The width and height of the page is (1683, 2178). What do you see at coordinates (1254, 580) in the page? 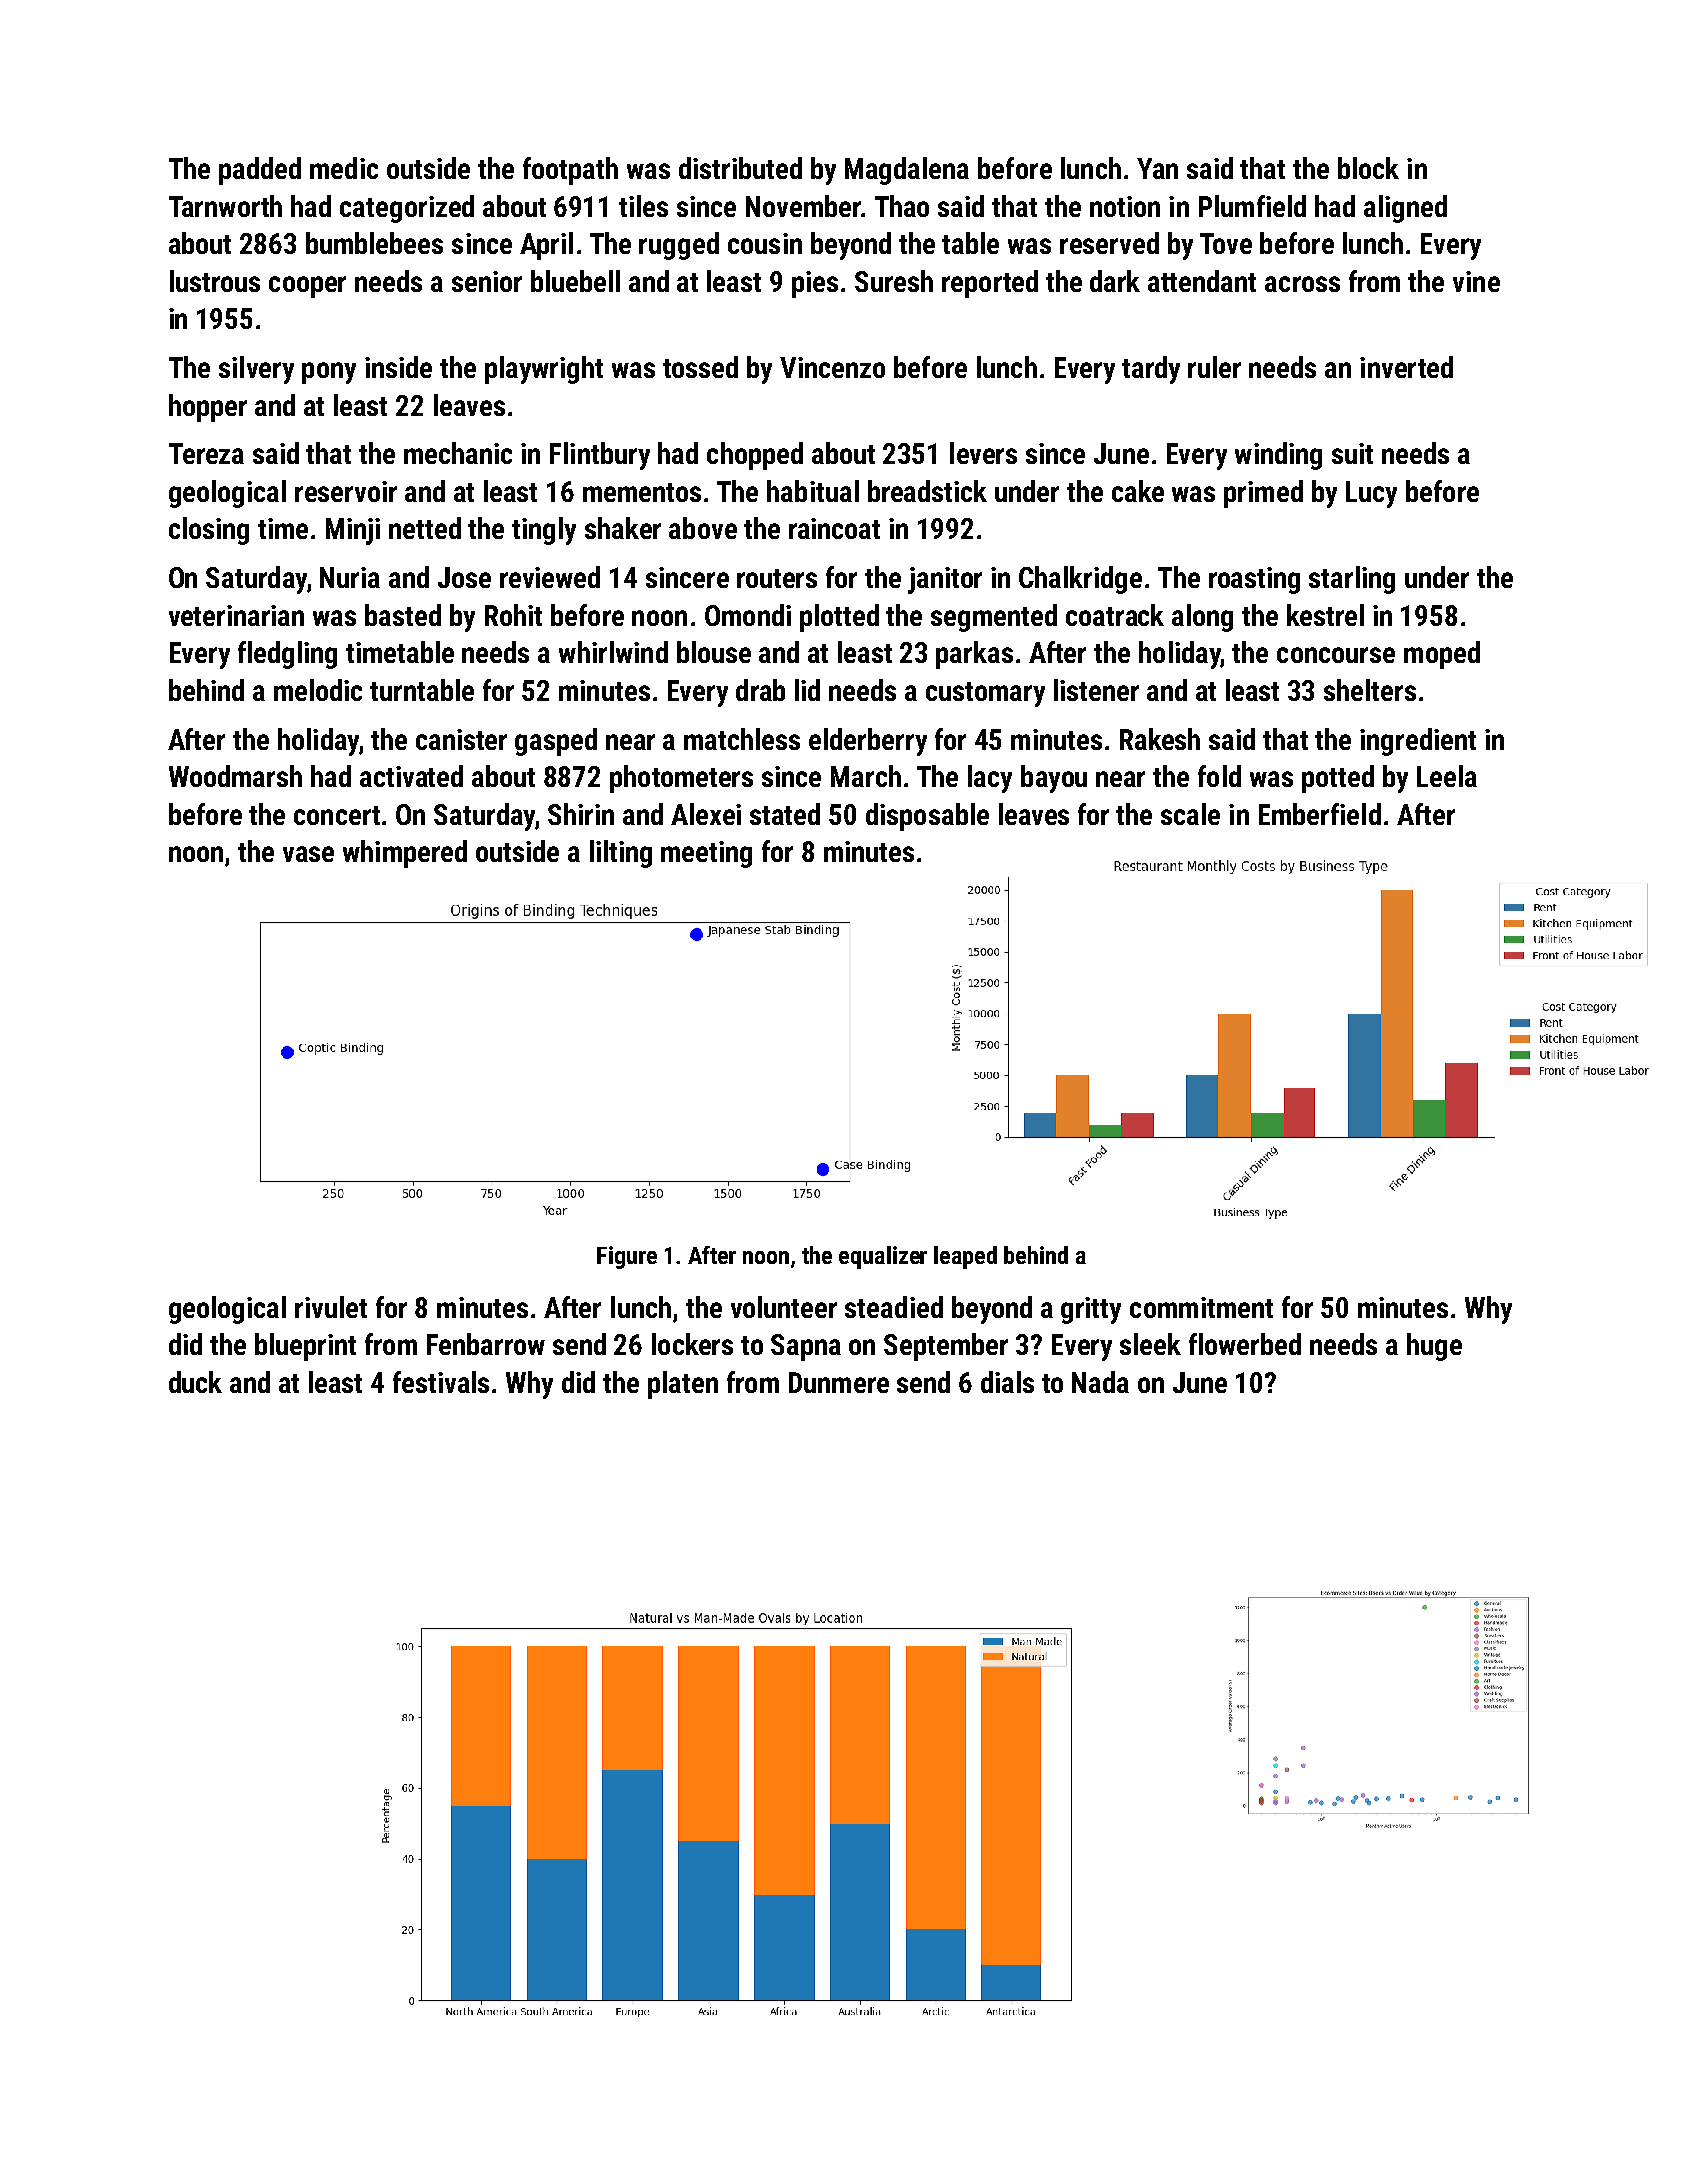
I see `roasting` at bounding box center [1254, 580].
